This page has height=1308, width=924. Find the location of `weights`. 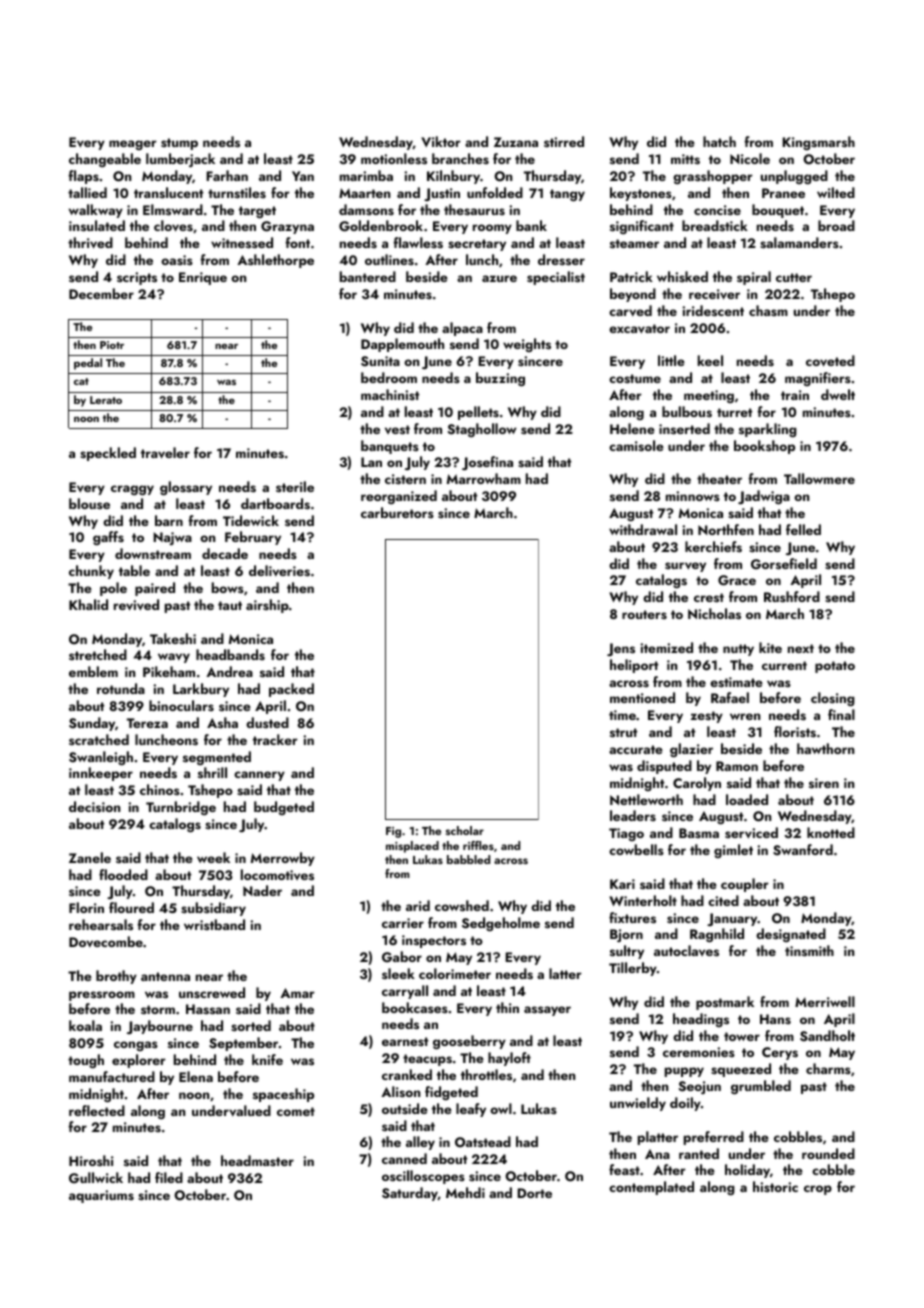

weights is located at coordinates (527, 345).
